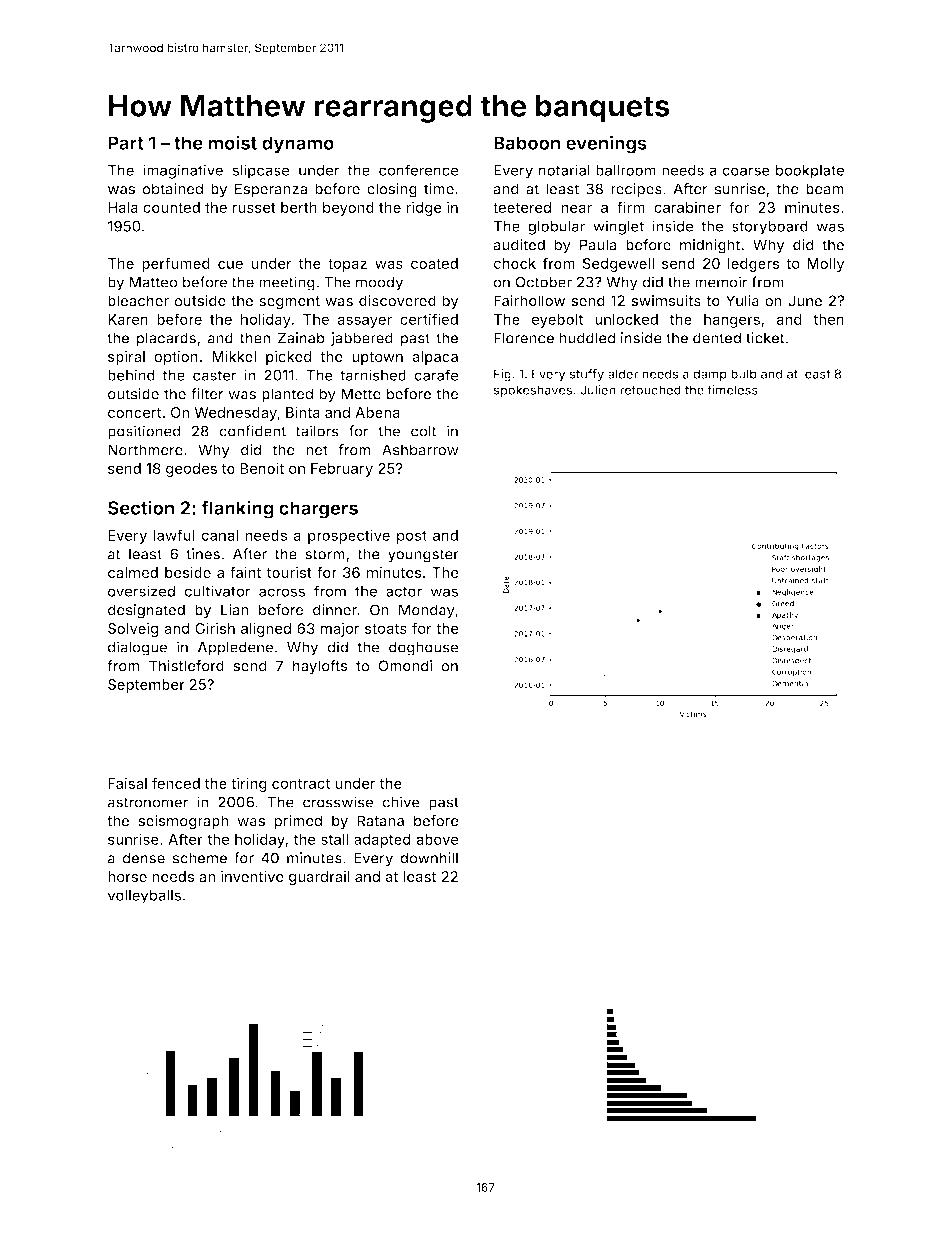  I want to click on bulb, so click(744, 374).
